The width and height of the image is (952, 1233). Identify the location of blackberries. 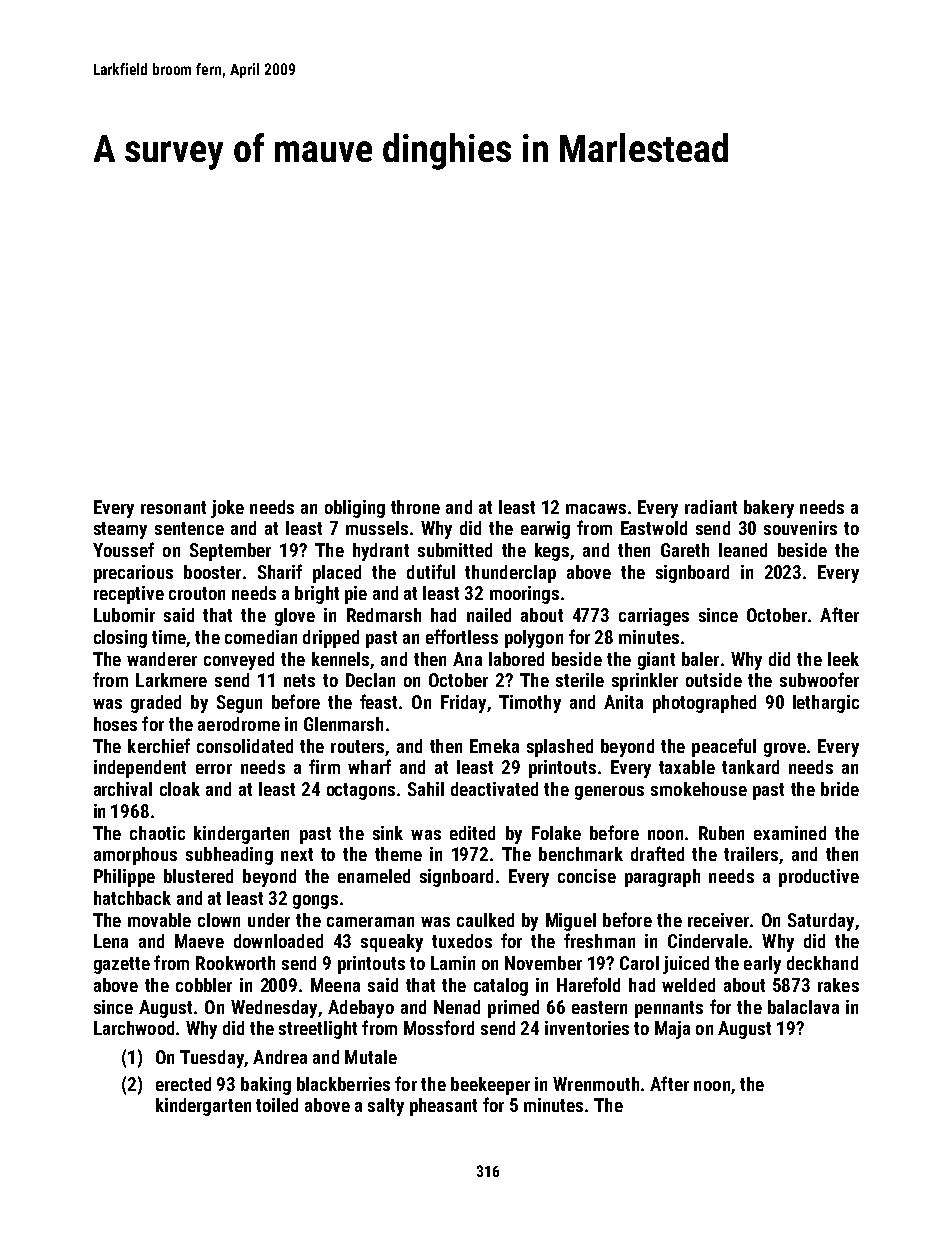
(343, 1084).
